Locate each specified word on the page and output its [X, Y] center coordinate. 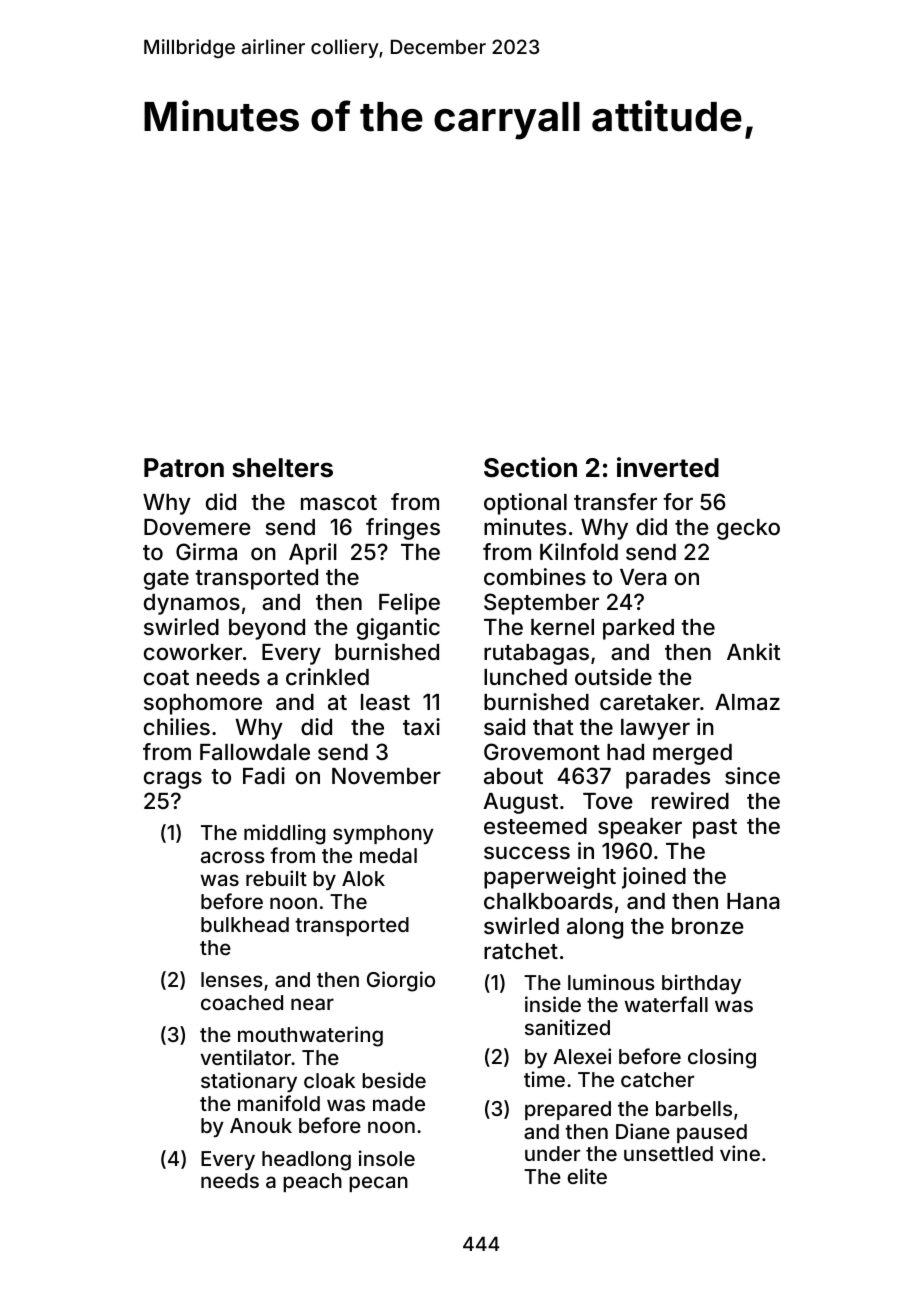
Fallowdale [255, 752]
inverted [668, 467]
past [715, 829]
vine [740, 1153]
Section [530, 467]
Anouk [261, 1125]
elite [587, 1176]
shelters [282, 468]
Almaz [747, 702]
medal [388, 855]
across [233, 857]
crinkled [327, 676]
